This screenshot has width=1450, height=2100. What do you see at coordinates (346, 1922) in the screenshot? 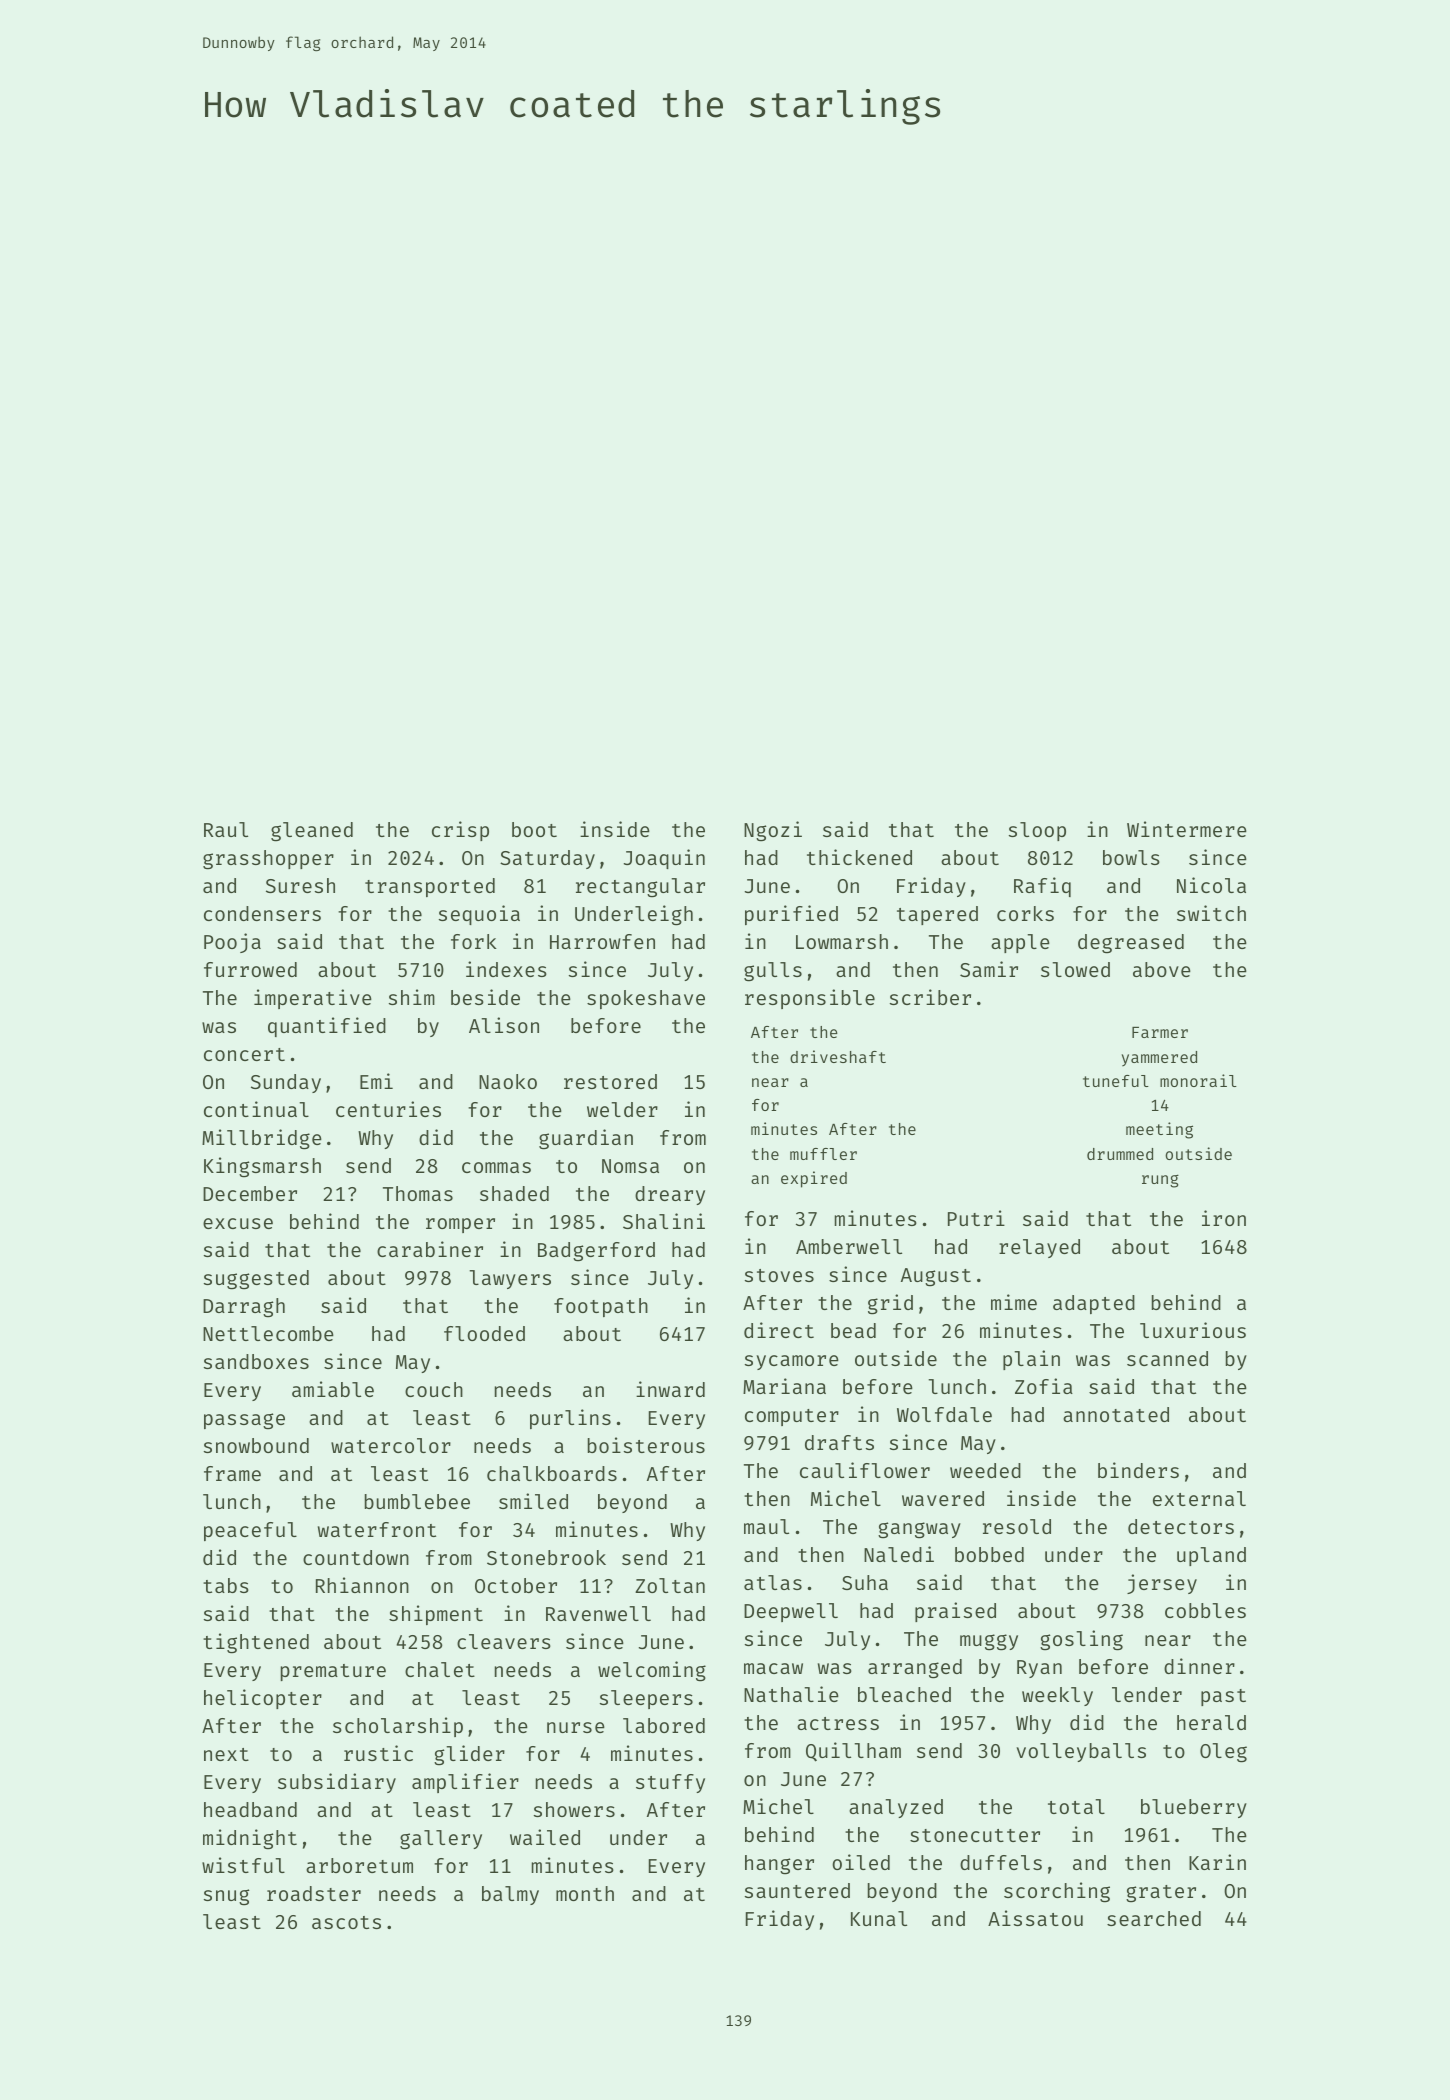
I see `ascots` at bounding box center [346, 1922].
